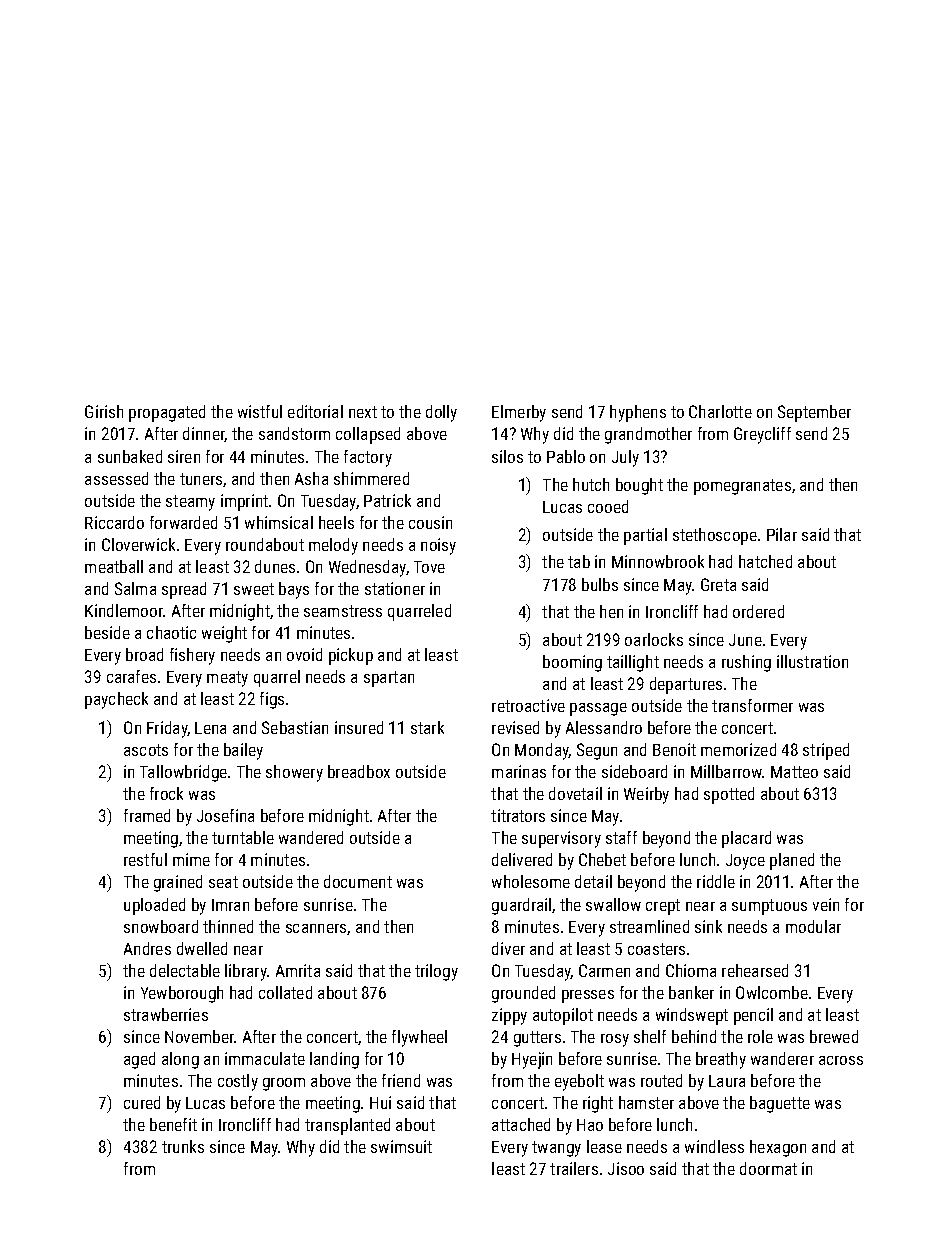 Image resolution: width=952 pixels, height=1233 pixels. I want to click on cured, so click(142, 1102).
